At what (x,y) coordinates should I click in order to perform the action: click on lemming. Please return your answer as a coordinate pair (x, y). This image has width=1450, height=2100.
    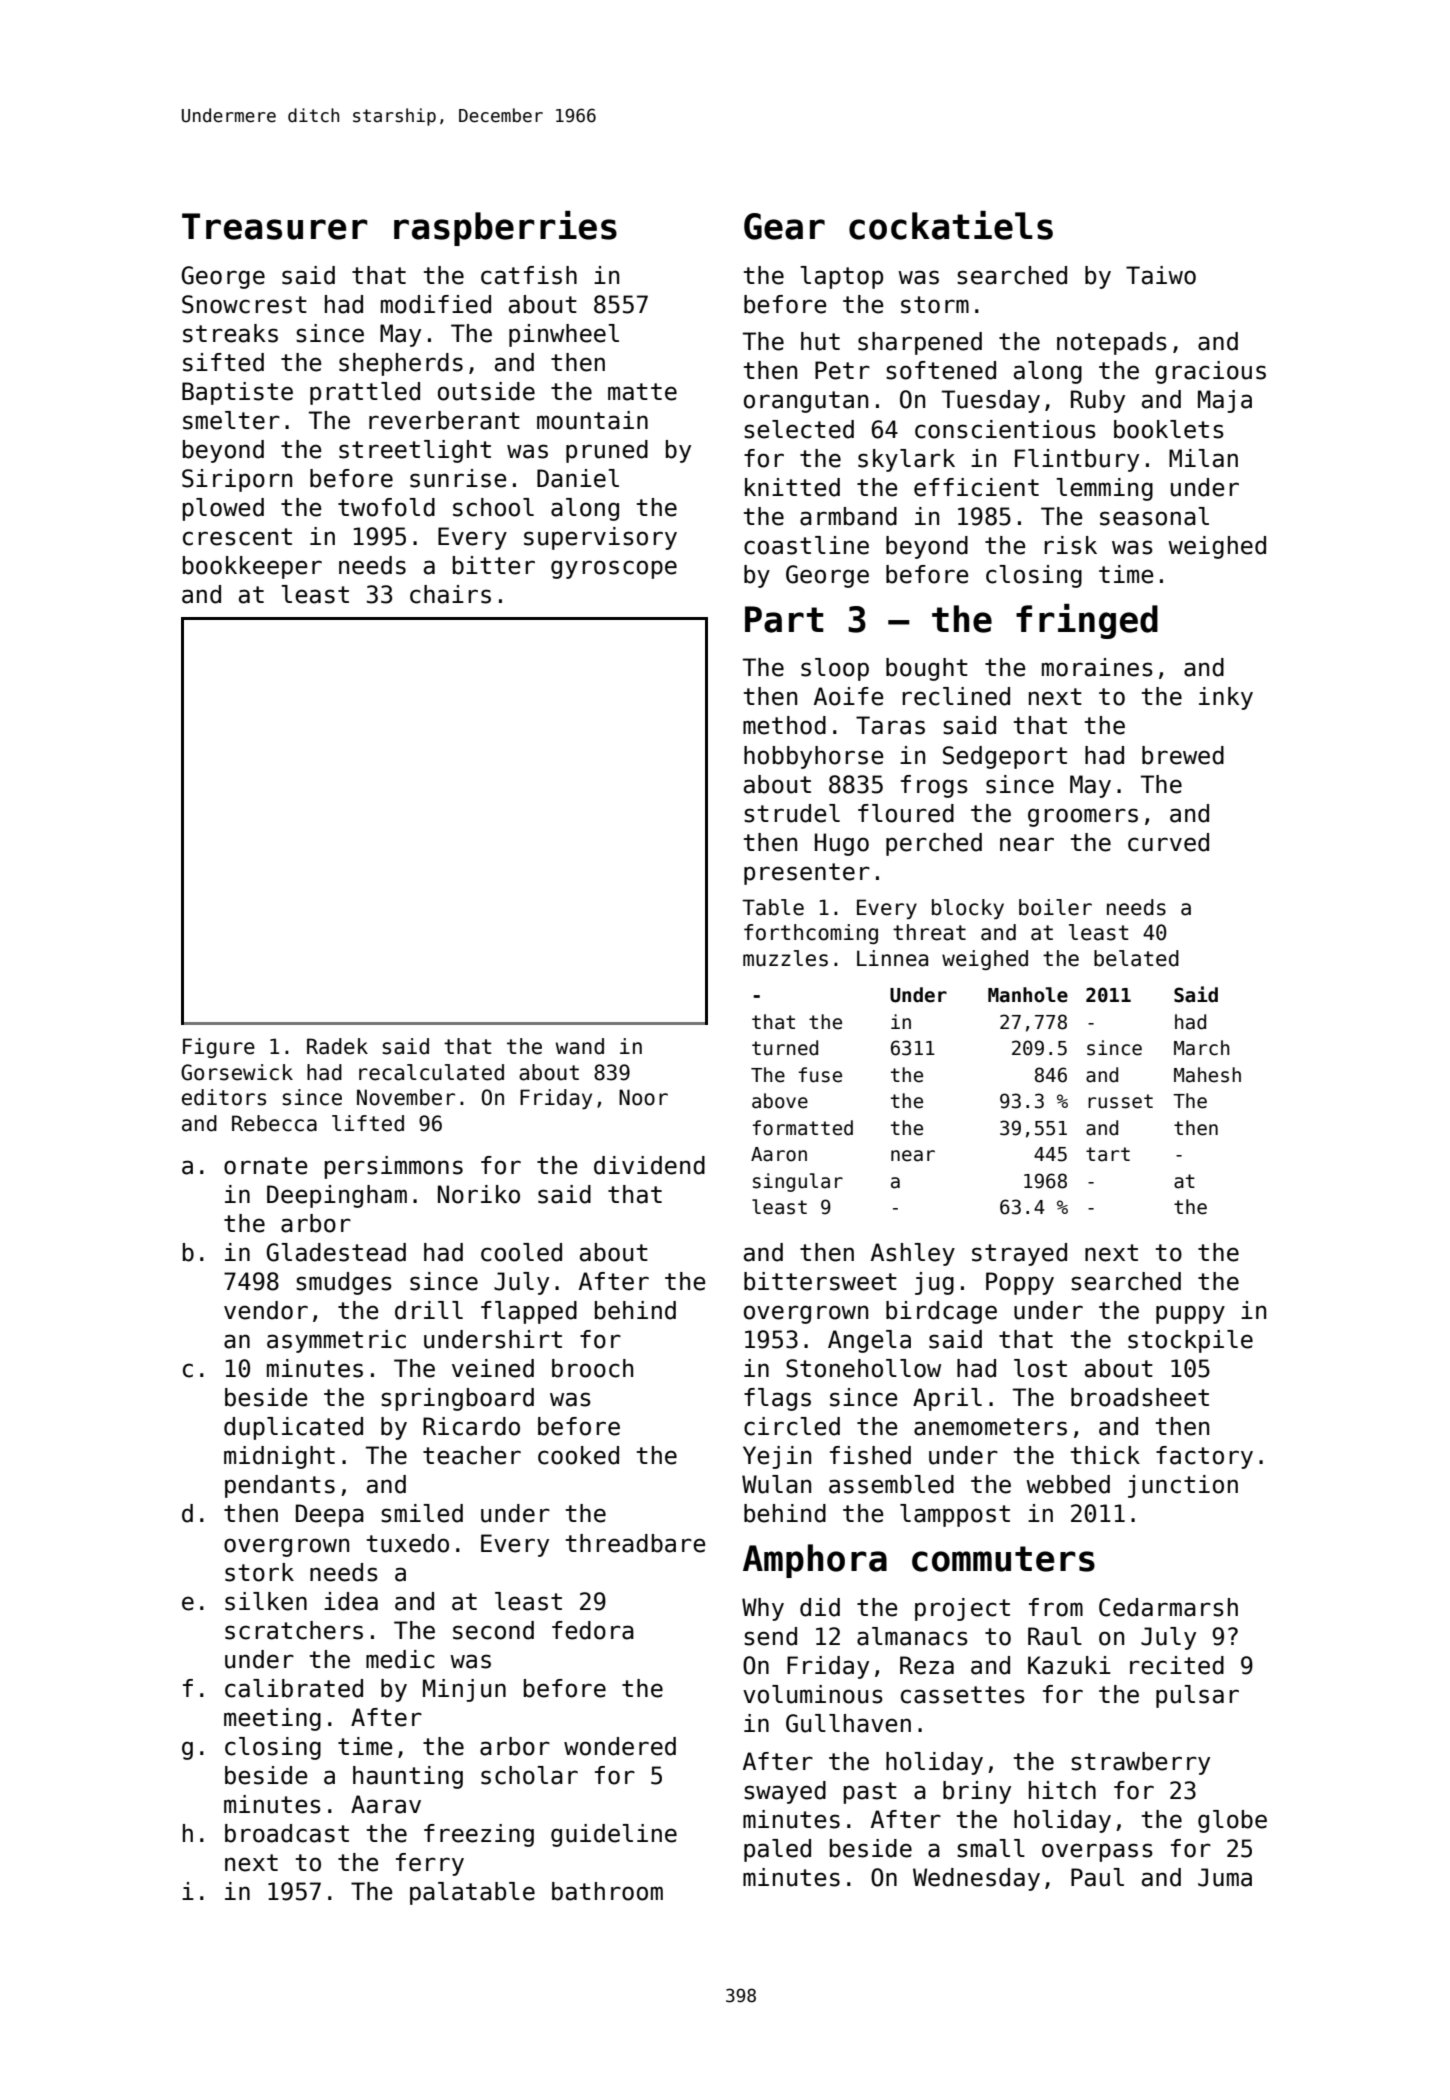
    Looking at the image, I should click on (1104, 489).
